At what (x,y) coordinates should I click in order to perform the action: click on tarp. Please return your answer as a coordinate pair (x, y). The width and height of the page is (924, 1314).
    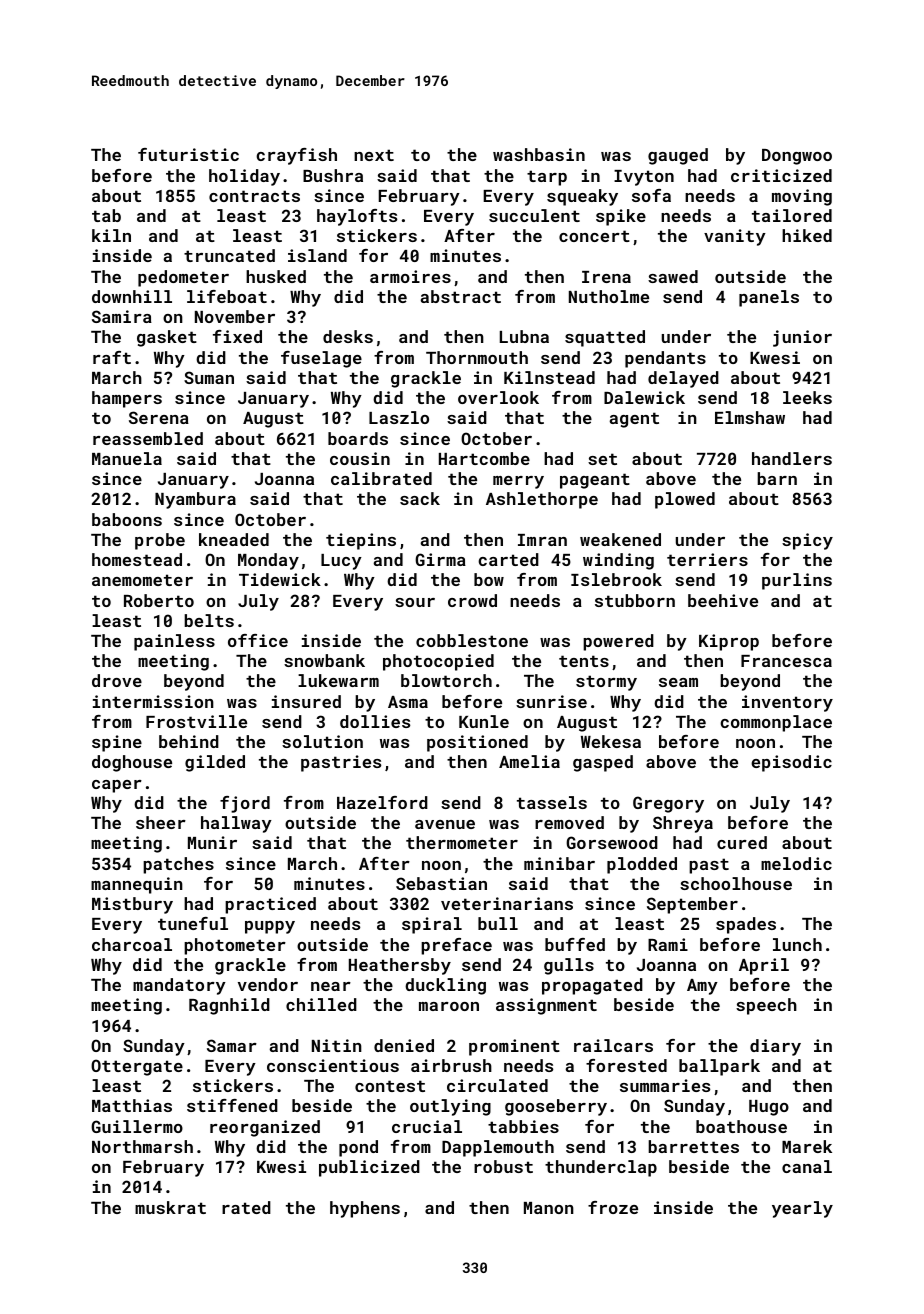
    Looking at the image, I should click on (547, 178).
